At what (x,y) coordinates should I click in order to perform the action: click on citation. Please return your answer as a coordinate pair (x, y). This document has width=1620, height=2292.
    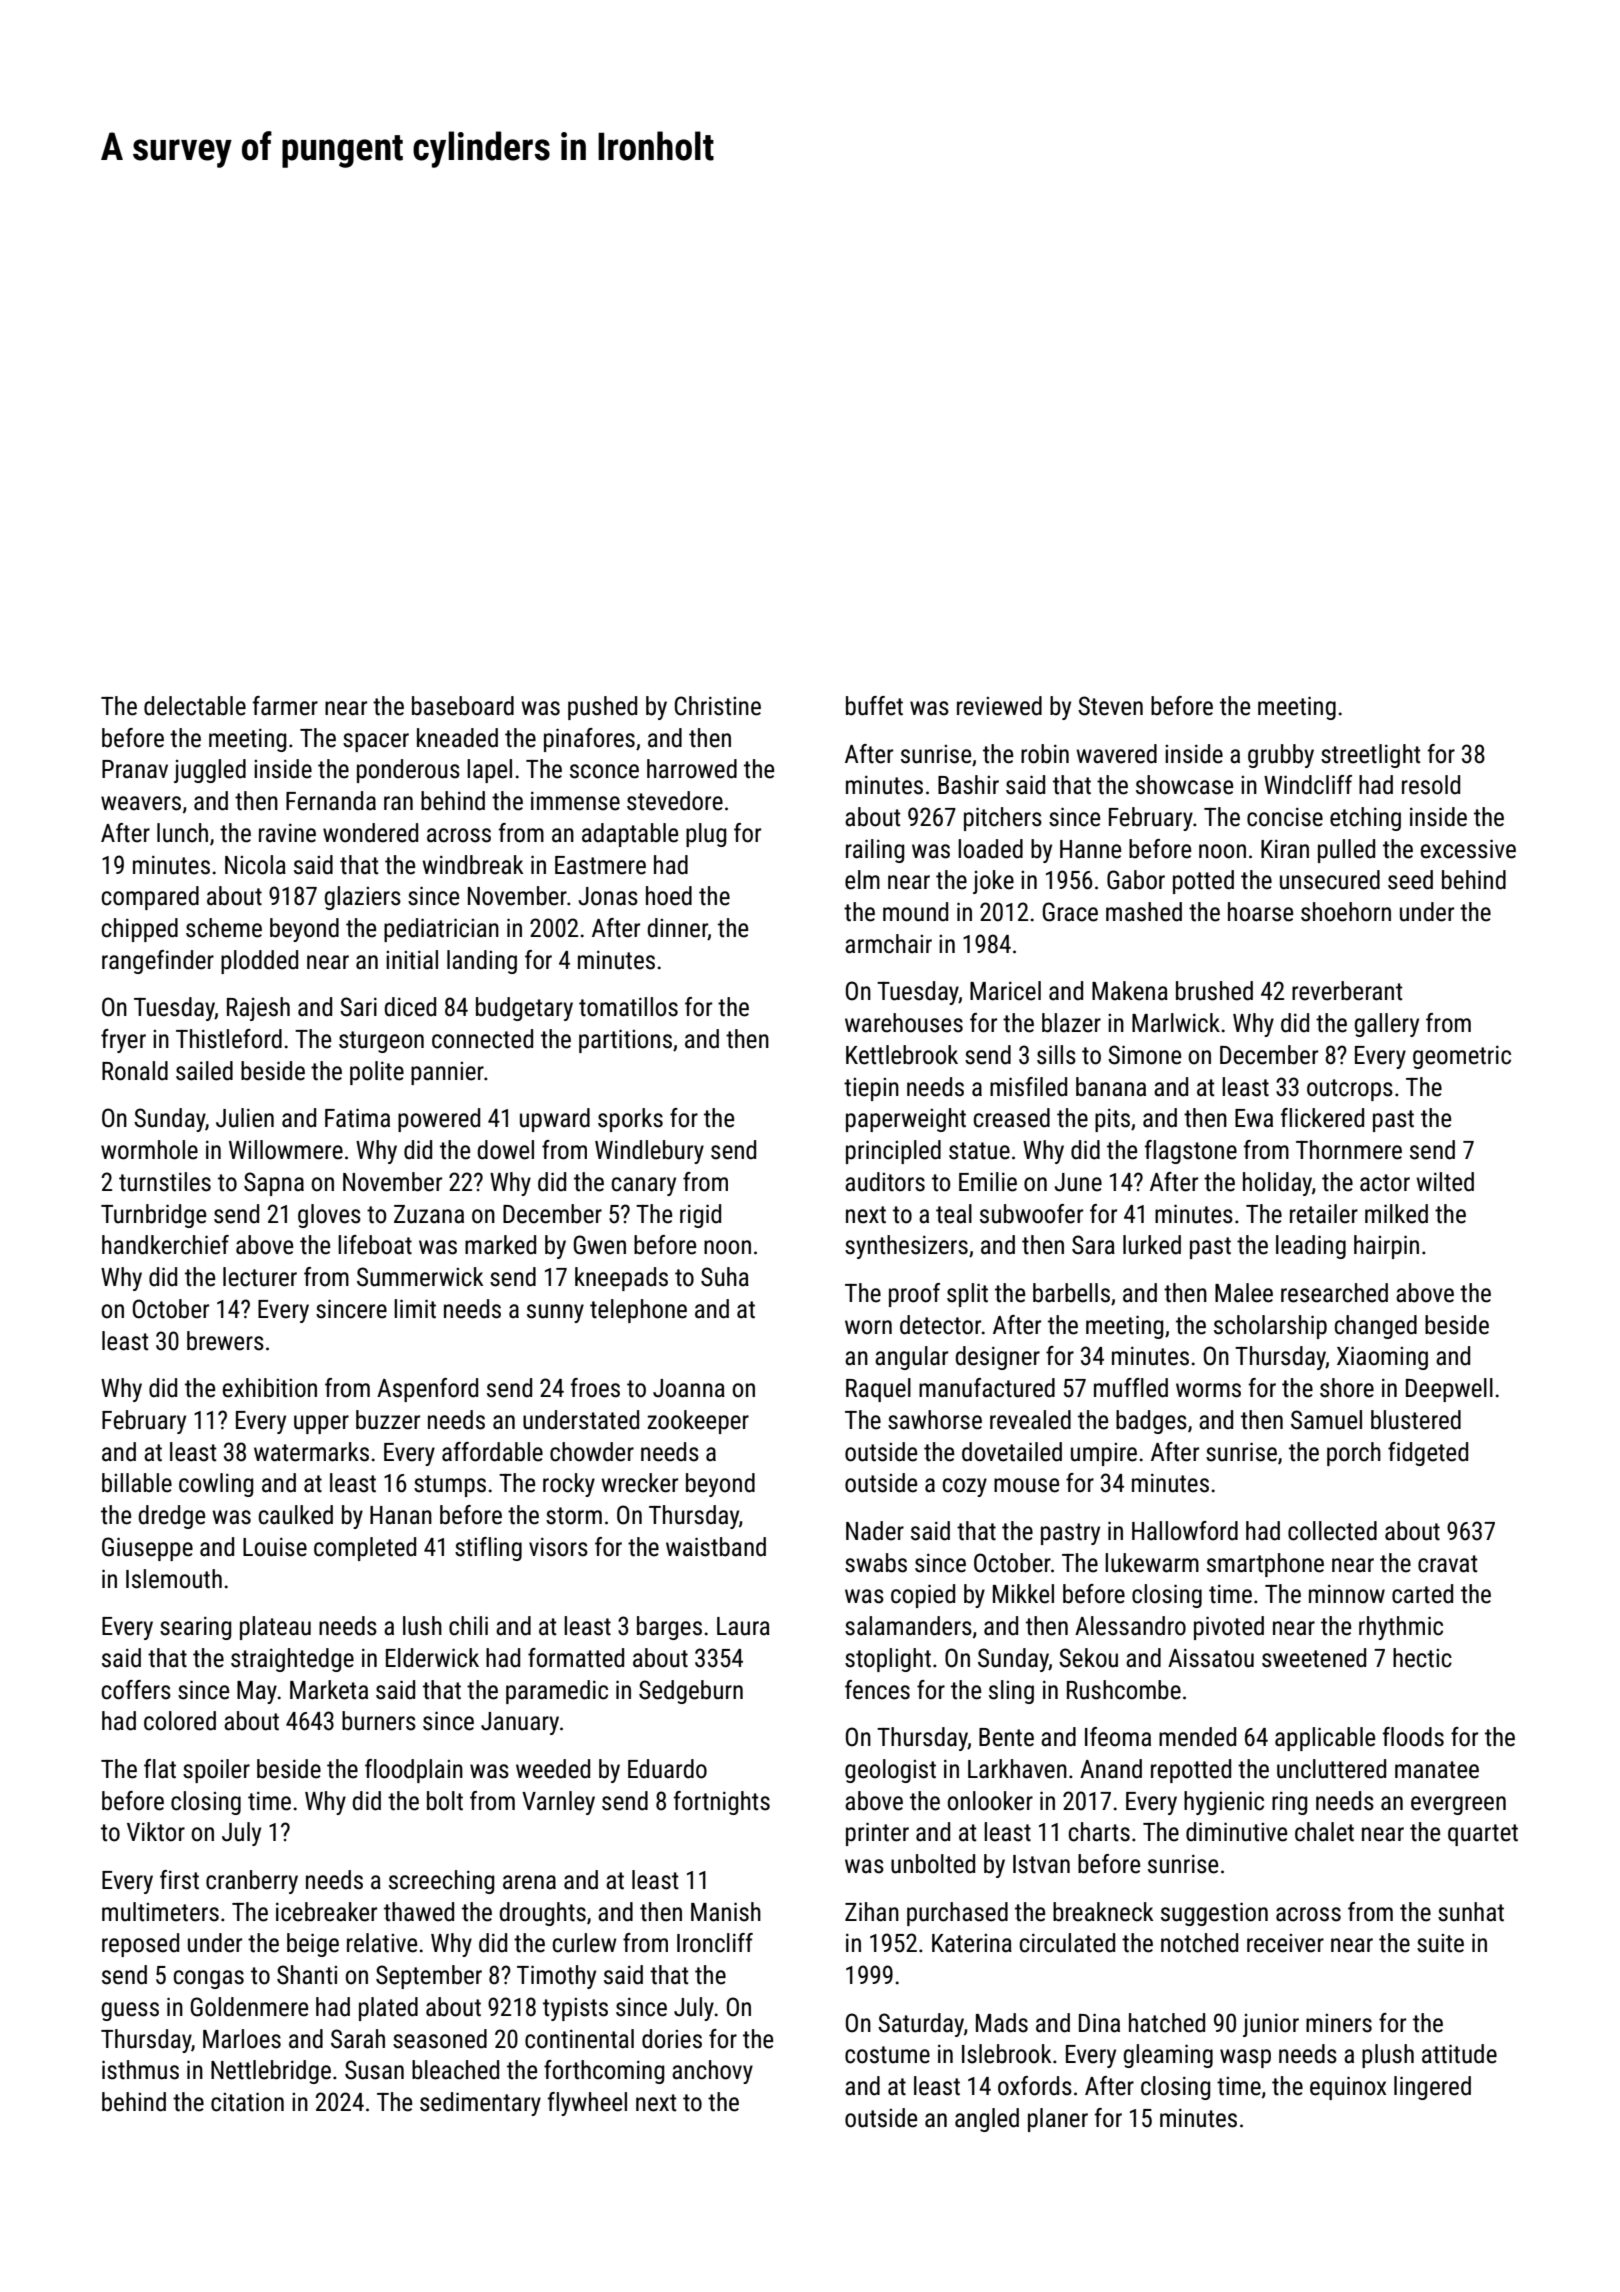
    Looking at the image, I should click on (247, 2102).
